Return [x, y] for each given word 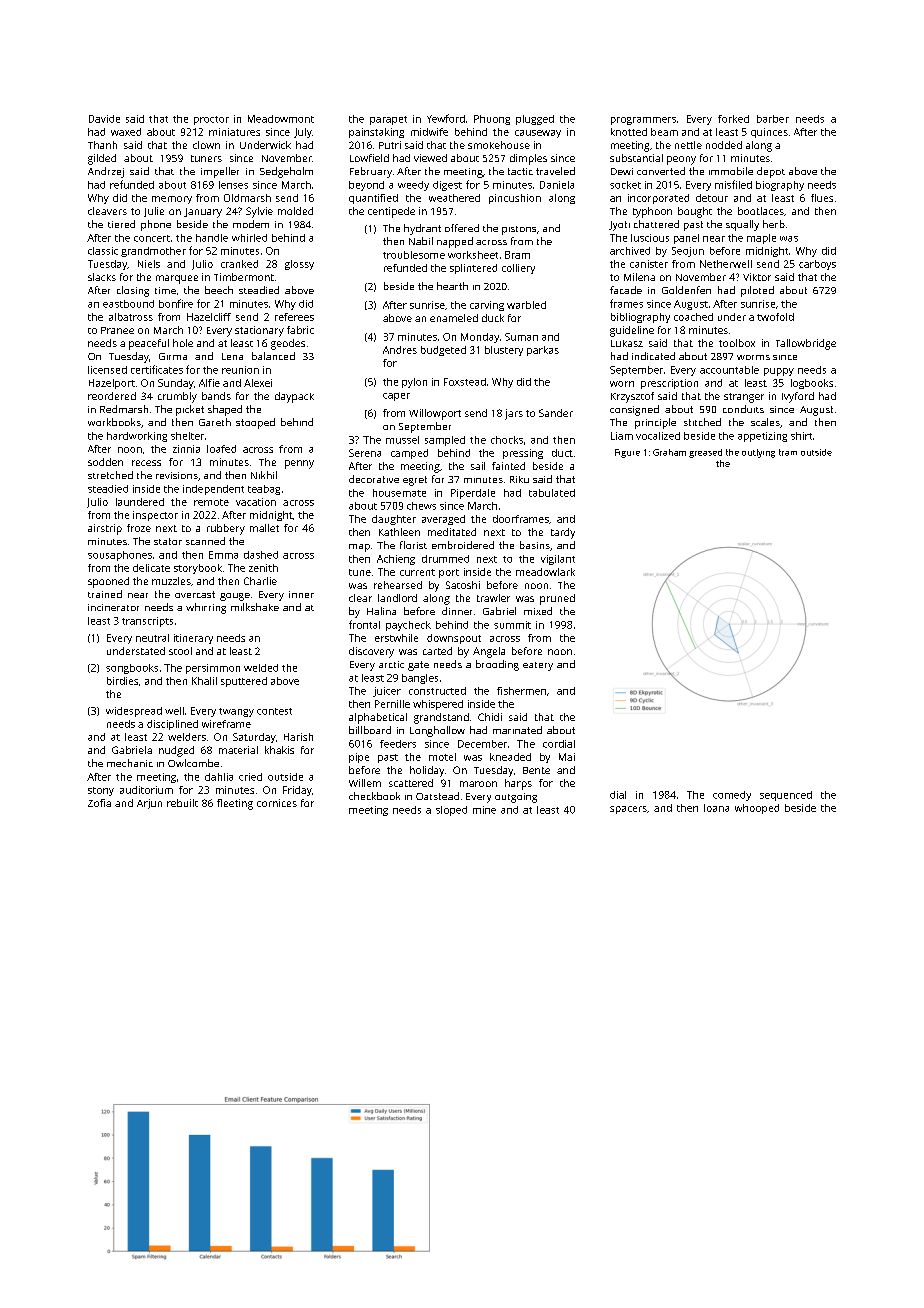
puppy [779, 372]
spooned [108, 582]
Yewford [446, 118]
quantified [373, 199]
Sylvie [259, 212]
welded [261, 668]
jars [514, 414]
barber [773, 119]
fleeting [235, 804]
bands [216, 396]
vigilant [558, 560]
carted [437, 651]
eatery [538, 666]
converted [661, 171]
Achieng [396, 560]
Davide [104, 119]
